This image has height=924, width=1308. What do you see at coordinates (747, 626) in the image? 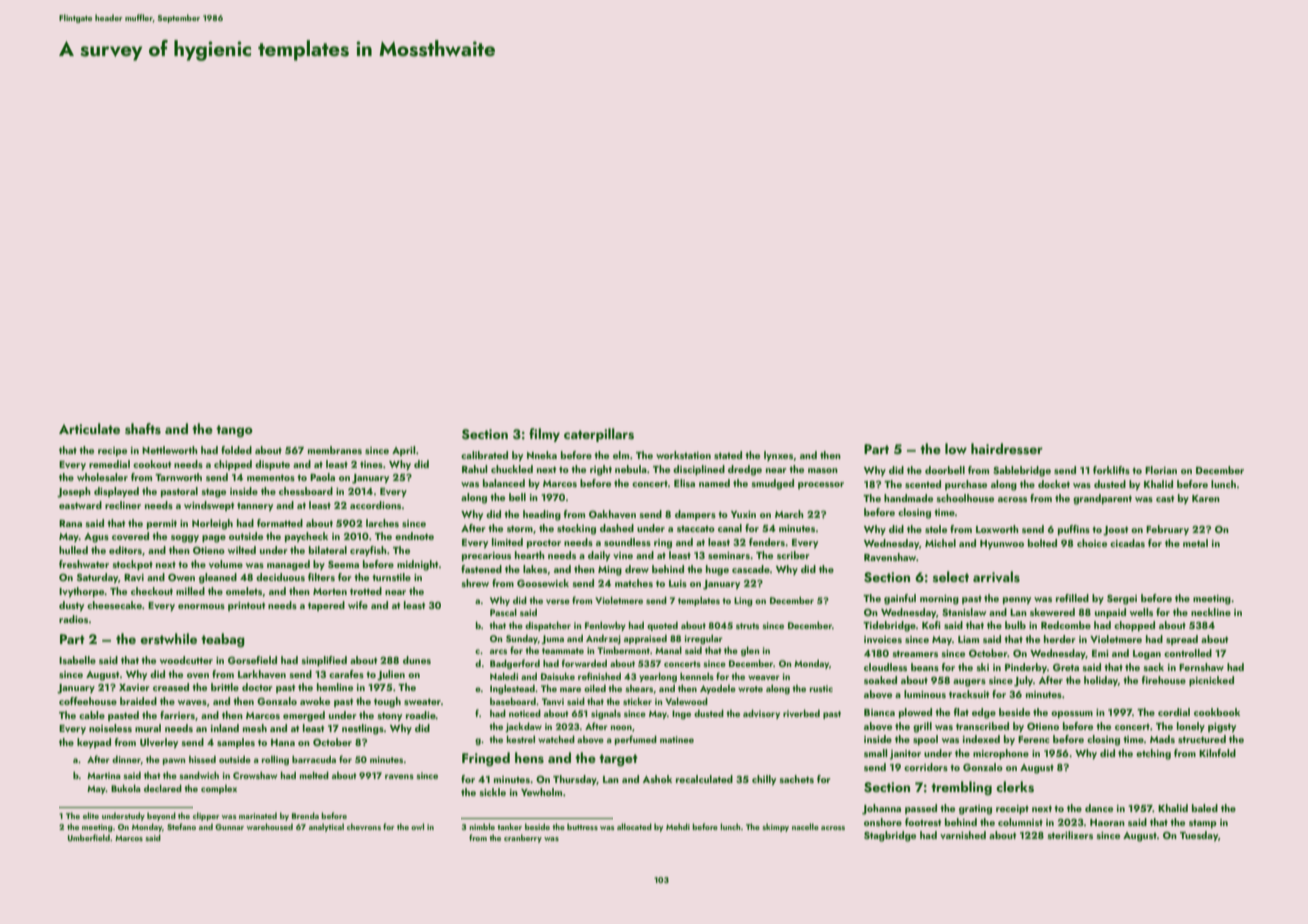
I see `struts` at bounding box center [747, 626].
